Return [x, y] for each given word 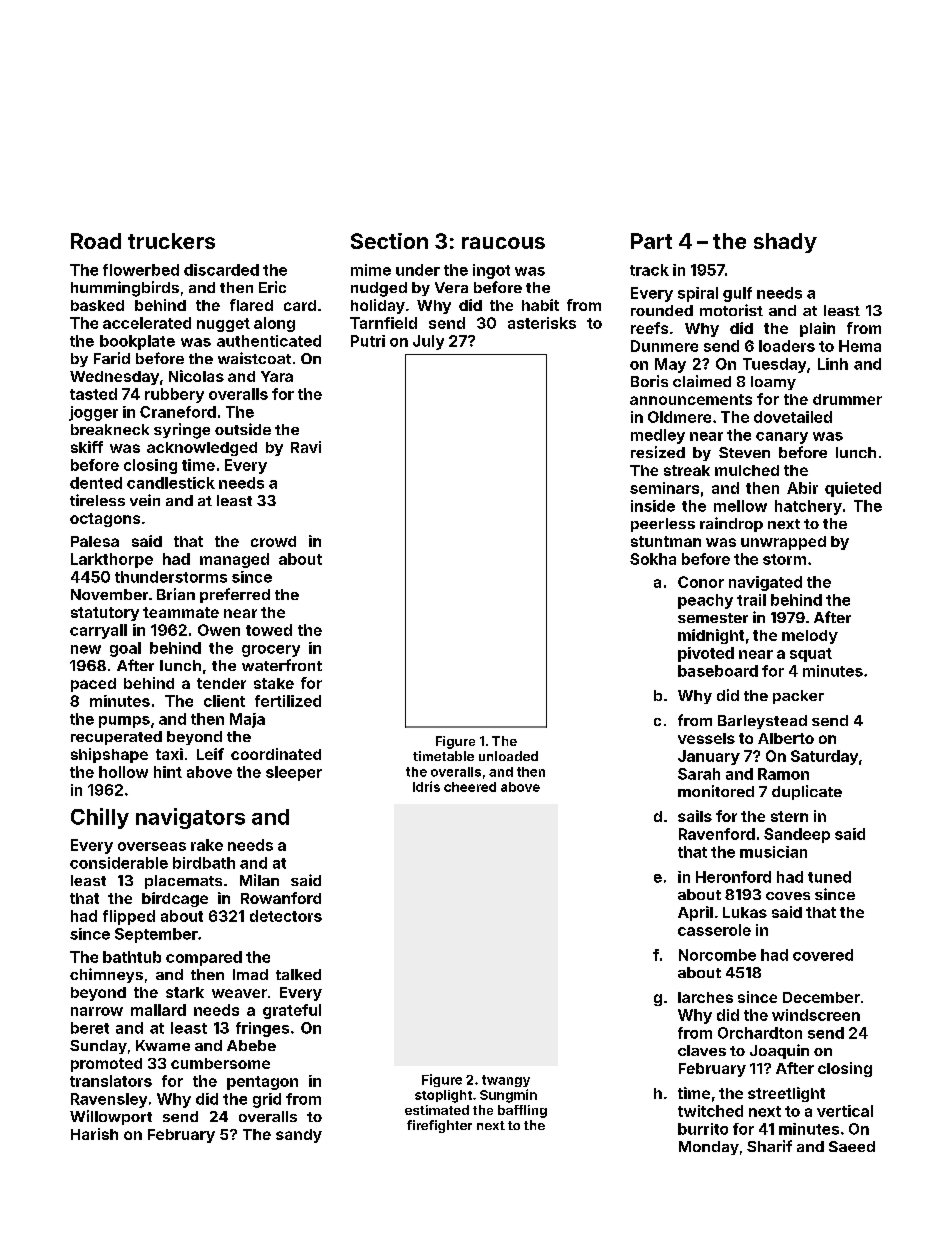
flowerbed [141, 270]
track [649, 270]
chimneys [106, 975]
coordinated [276, 754]
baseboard [718, 671]
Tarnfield [383, 323]
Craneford [178, 412]
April [695, 913]
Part [651, 241]
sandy [299, 1136]
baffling [522, 1111]
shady [785, 243]
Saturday [824, 757]
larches [705, 997]
